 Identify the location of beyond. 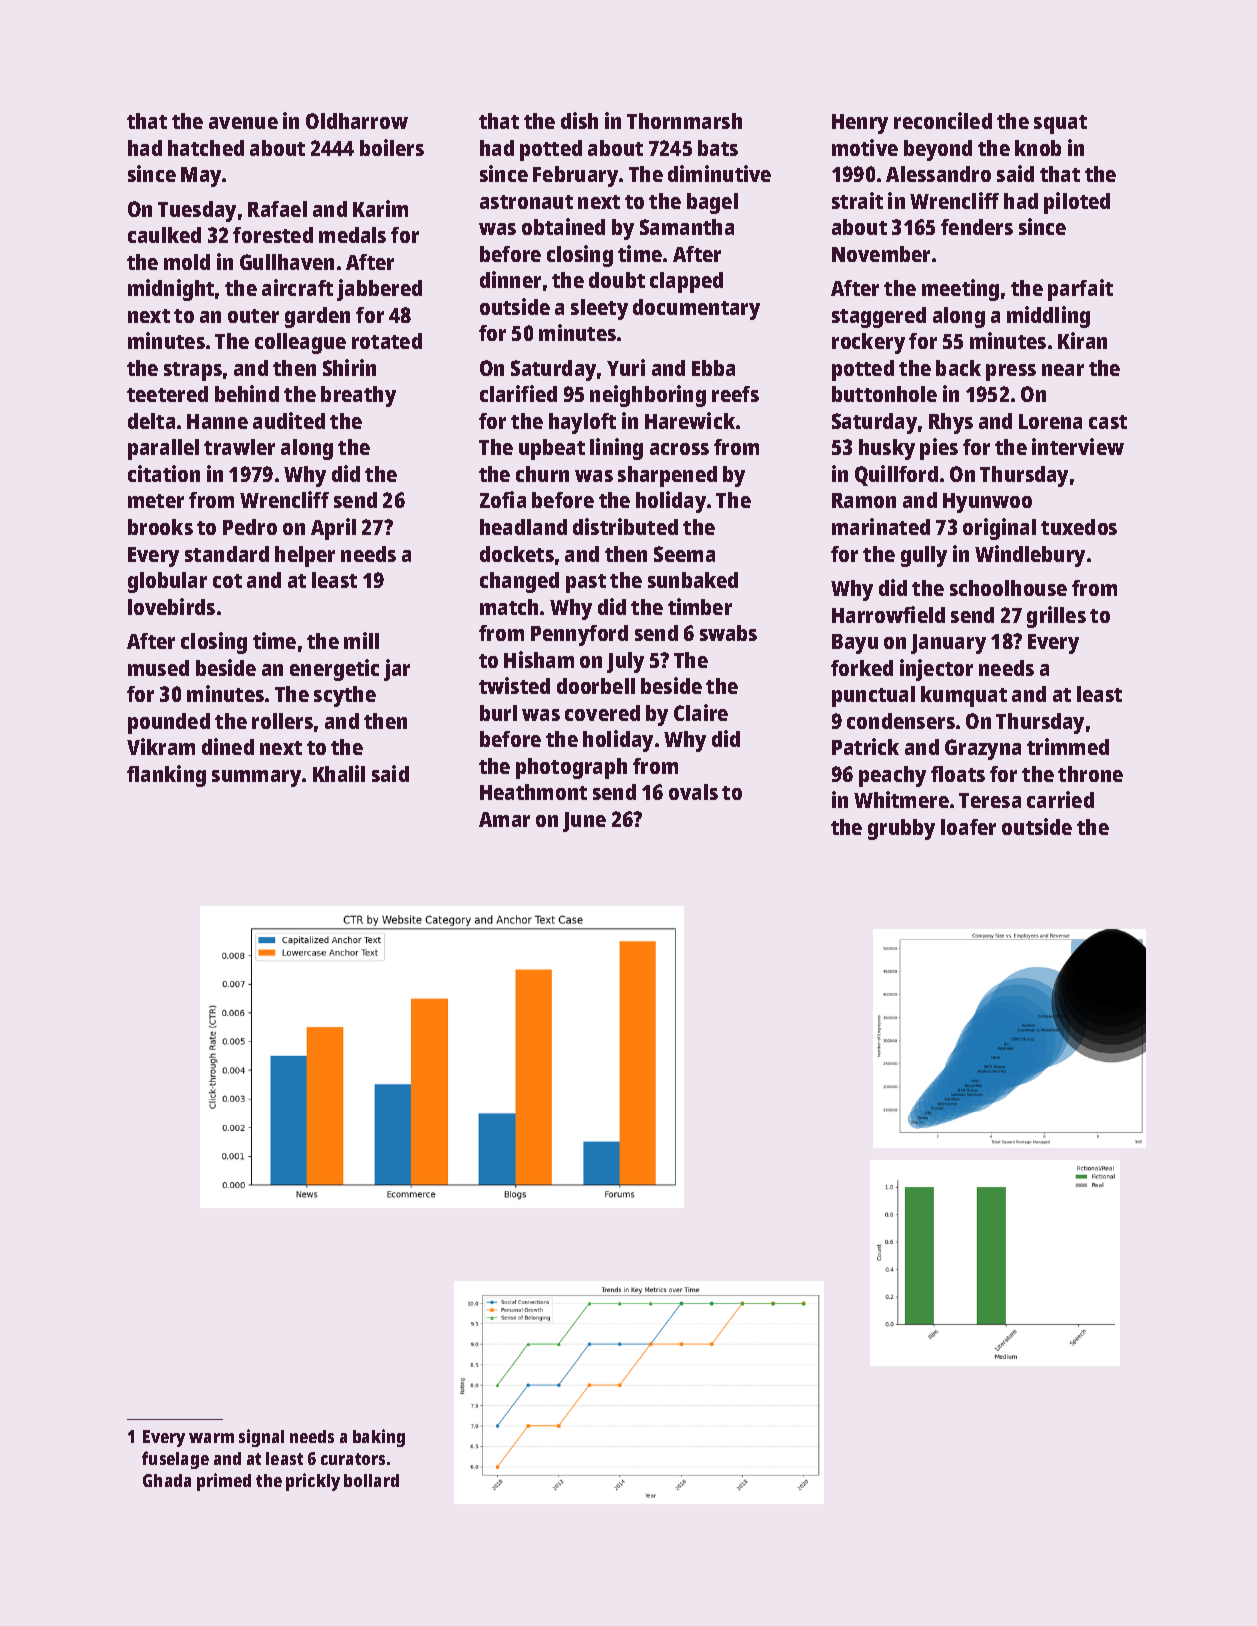
(938, 150).
